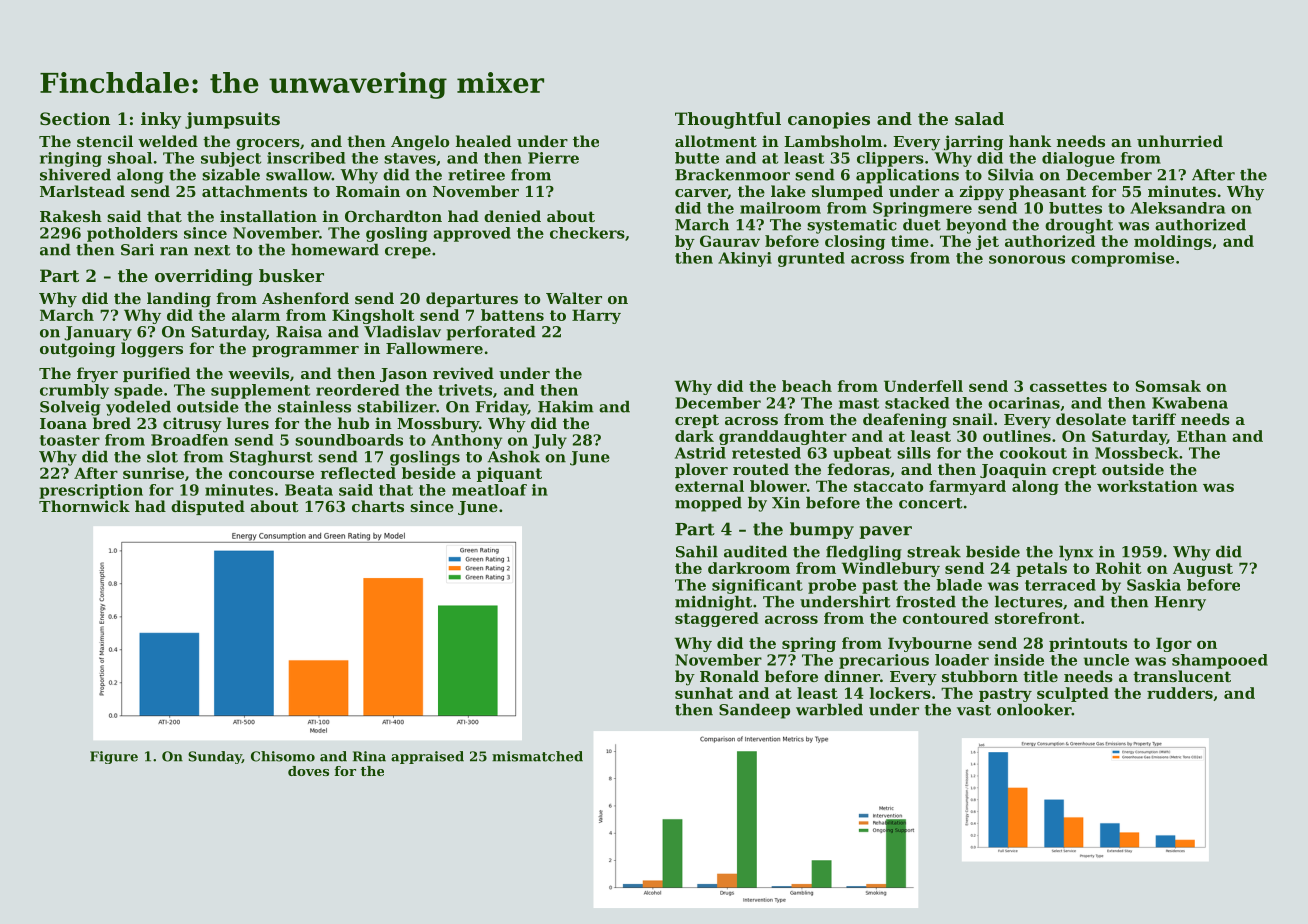 This page has width=1308, height=924. I want to click on Thoughtful, so click(728, 120).
